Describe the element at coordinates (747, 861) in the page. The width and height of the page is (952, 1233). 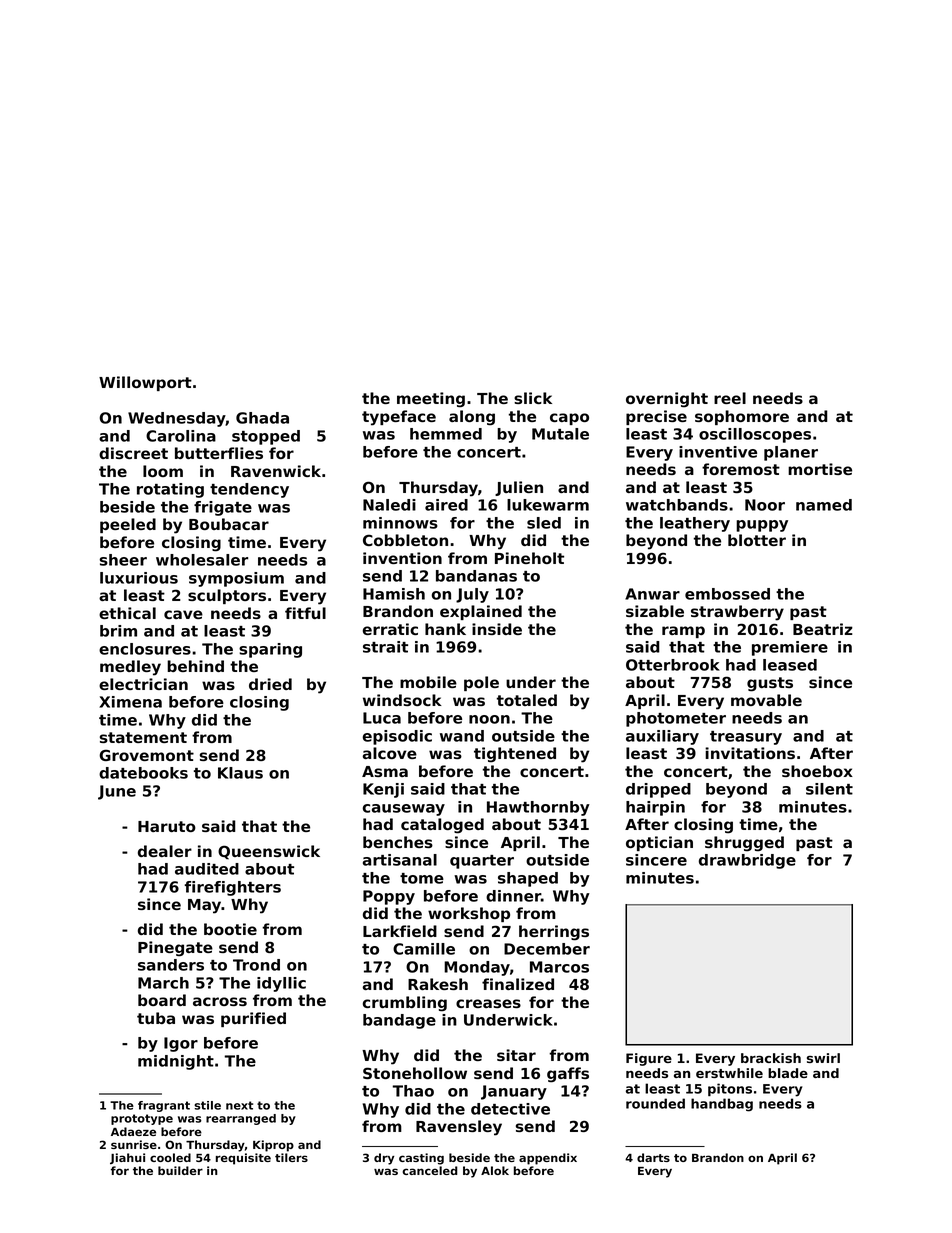
I see `drawbridge` at that location.
